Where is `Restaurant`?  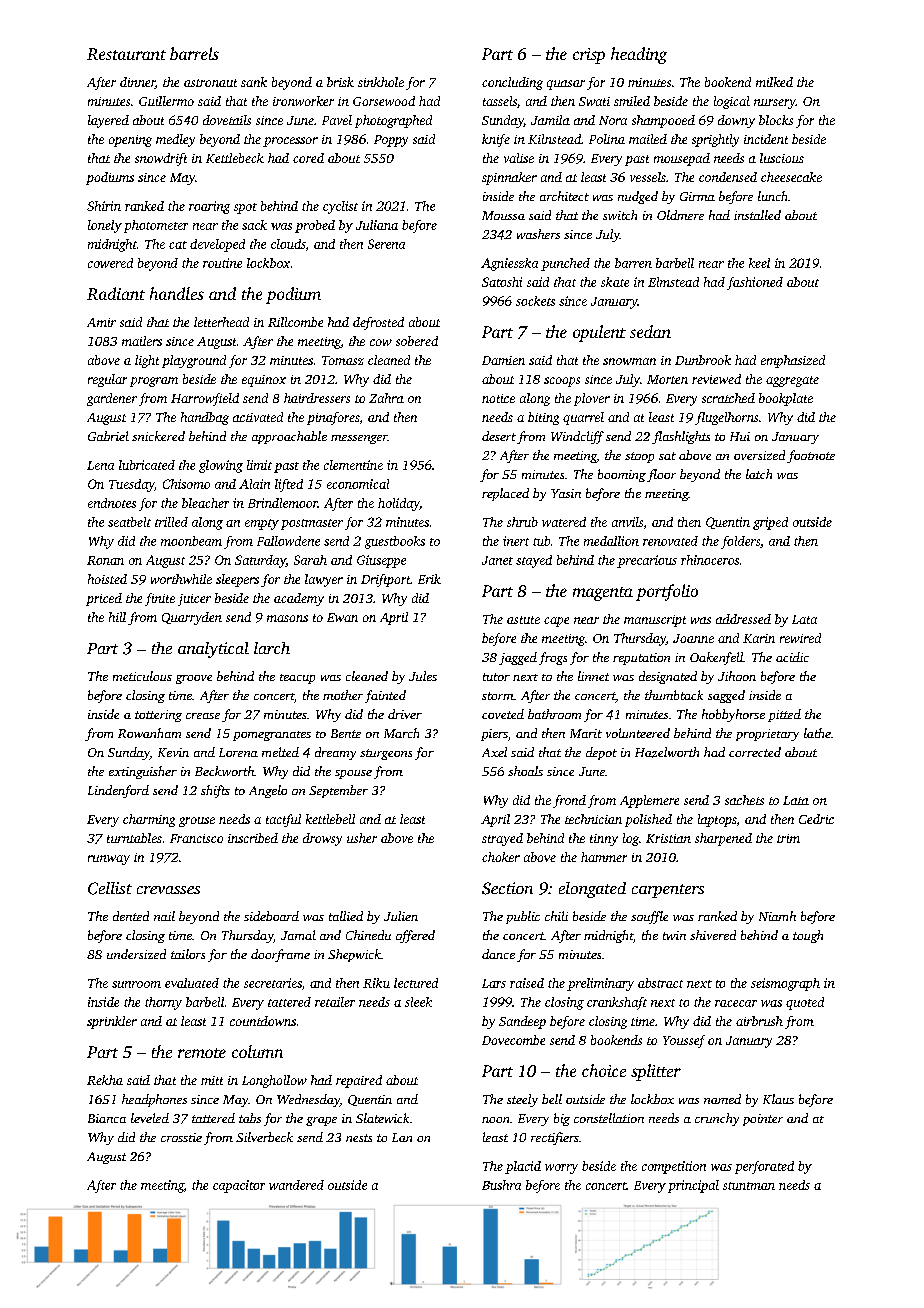 Restaurant is located at coordinates (126, 54).
